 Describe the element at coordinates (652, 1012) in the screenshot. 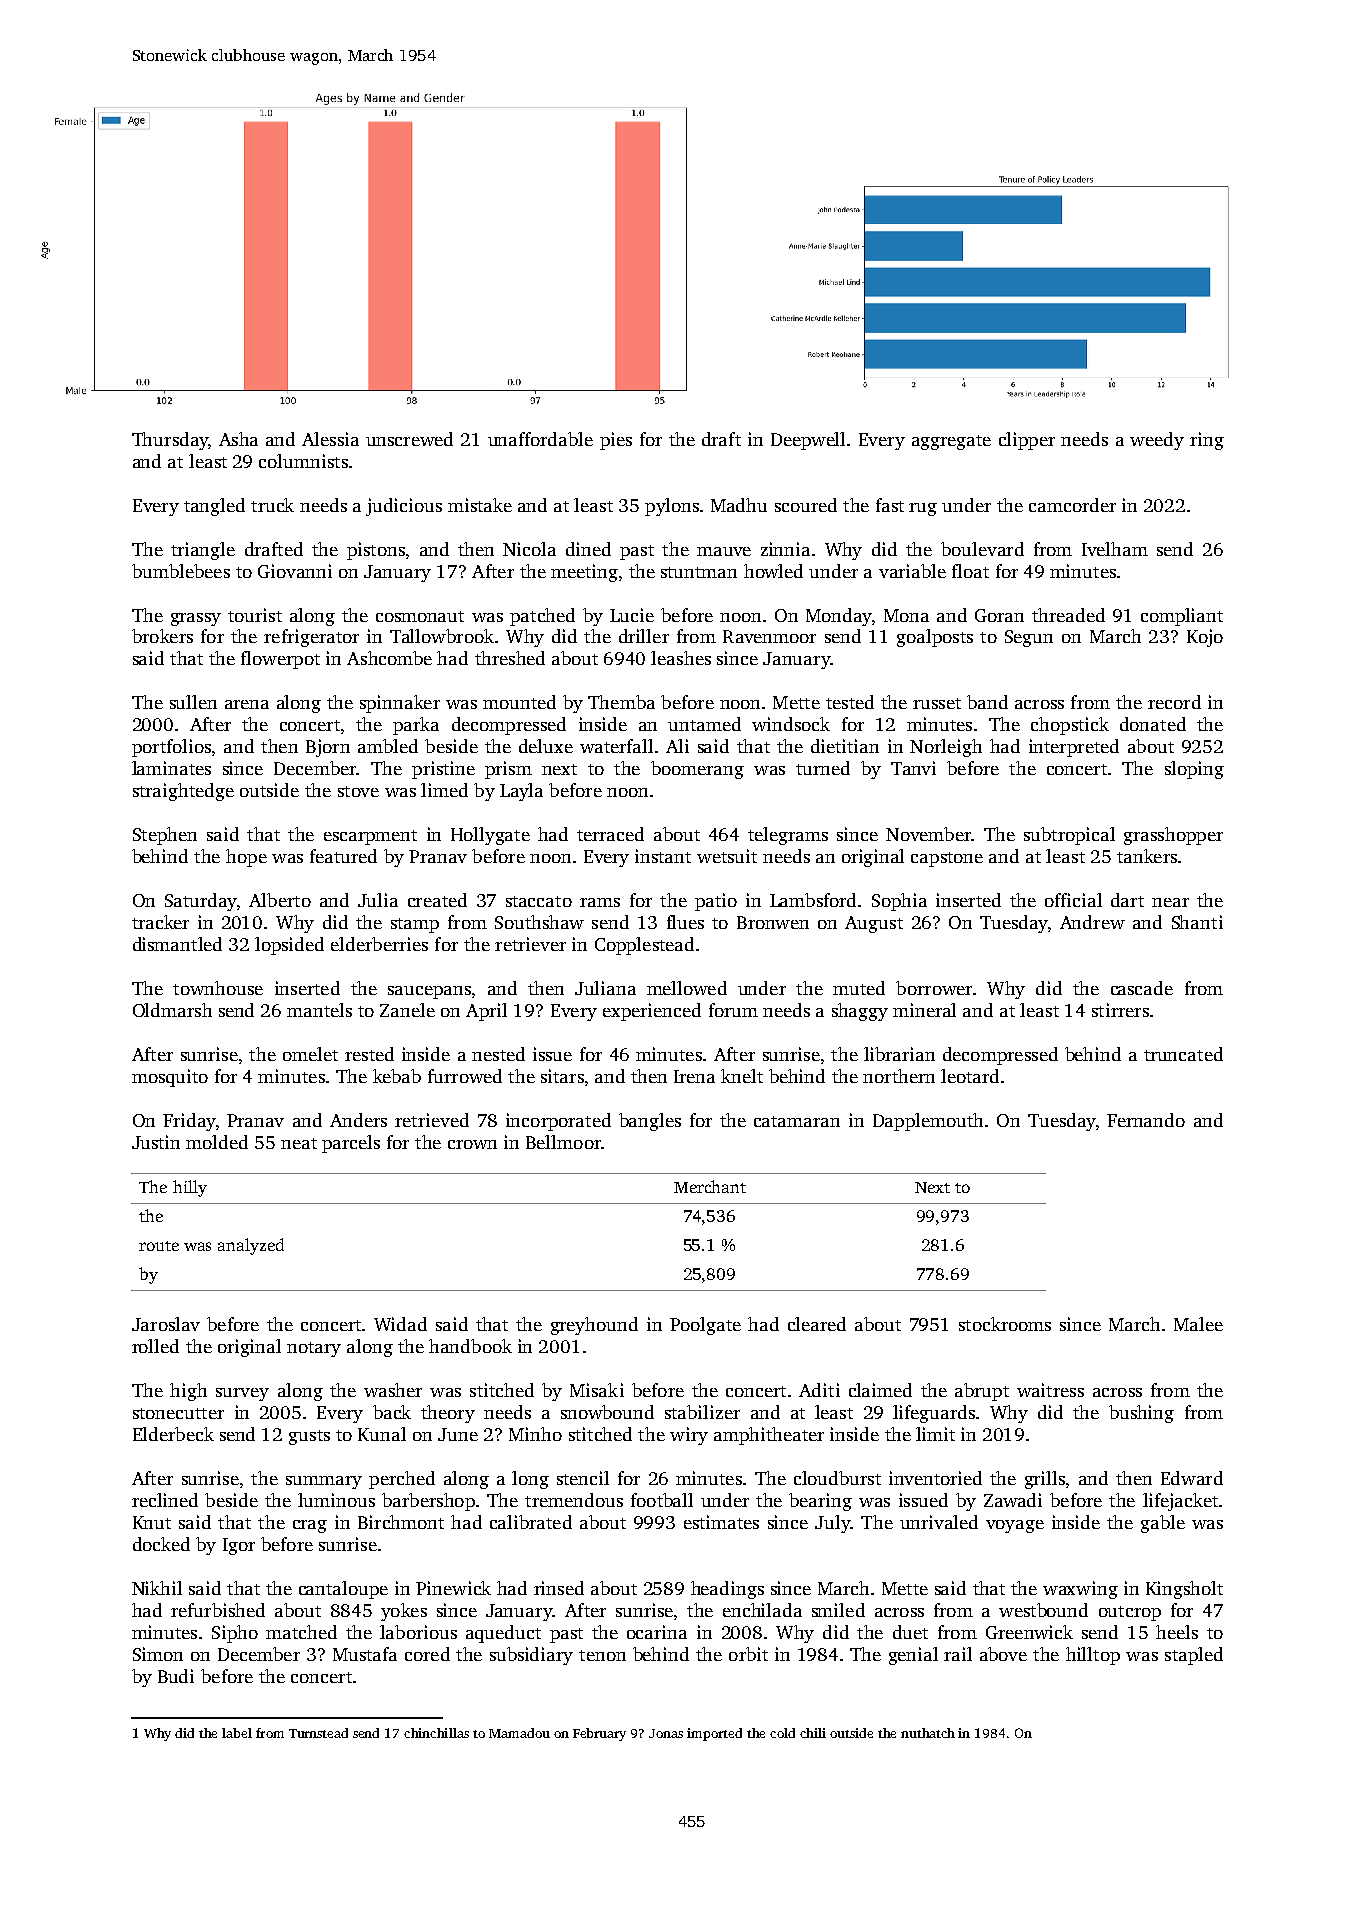

I see `experienced` at that location.
